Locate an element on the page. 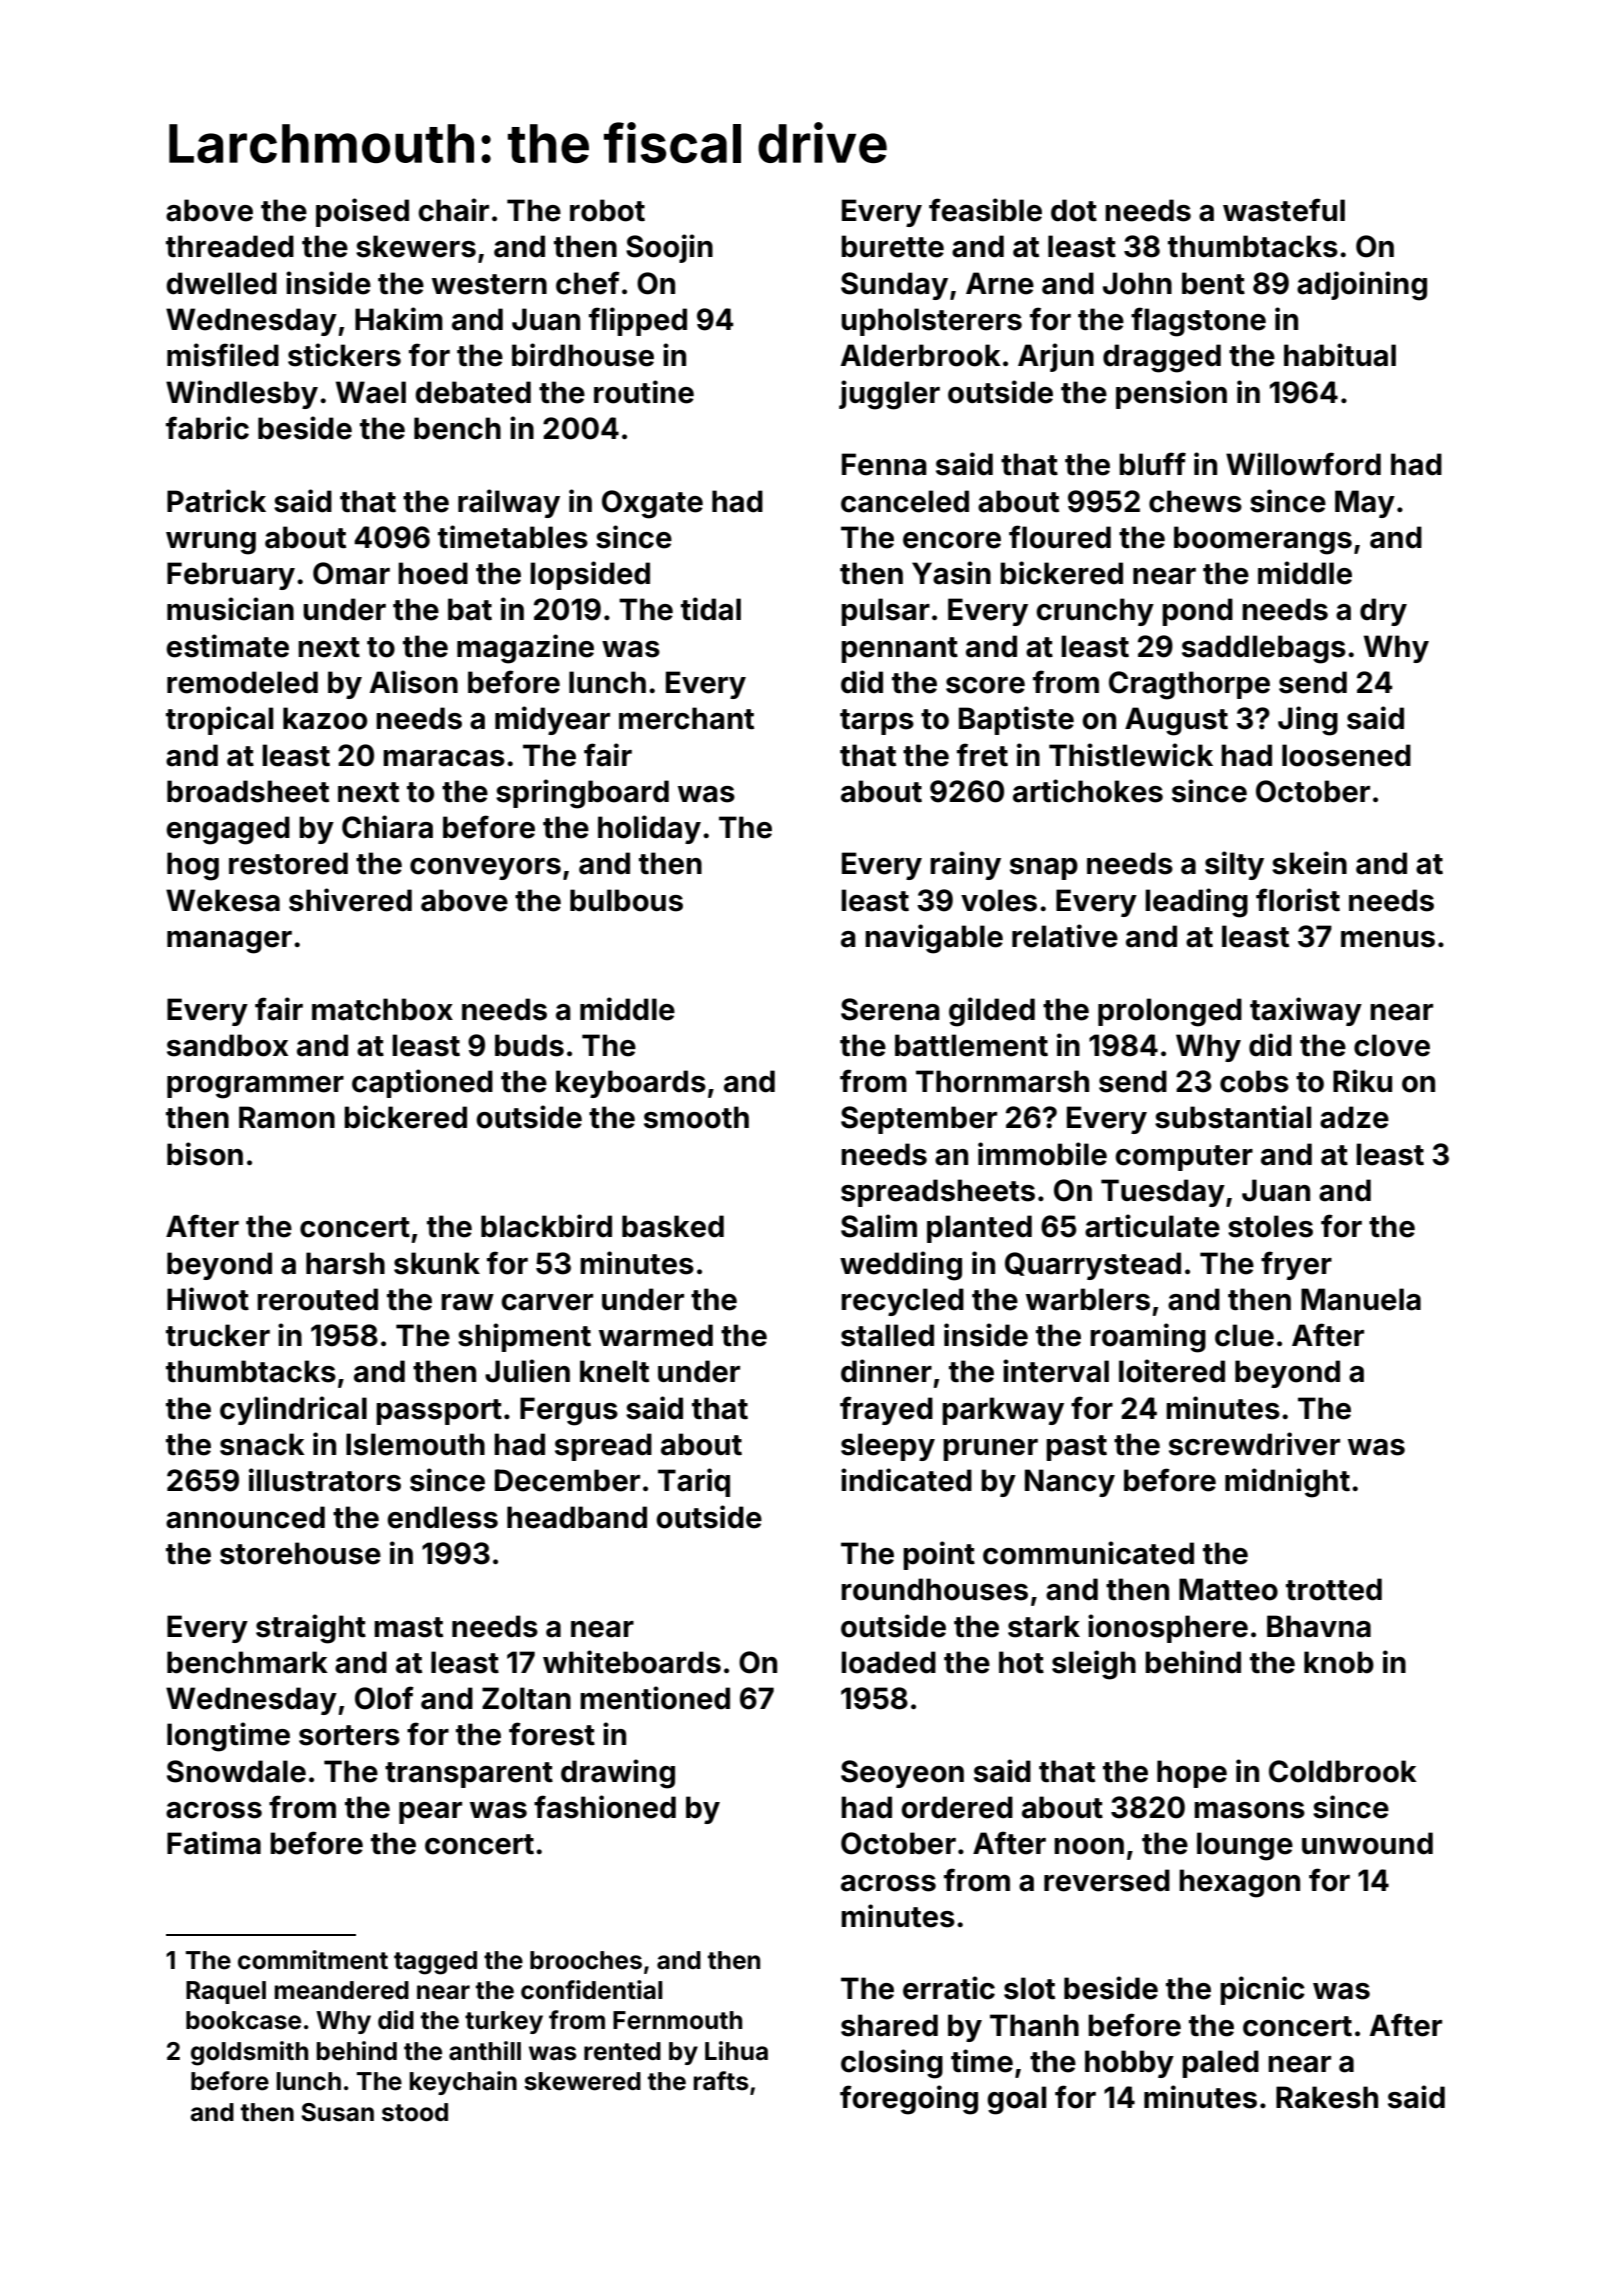 The width and height of the image is (1620, 2292). Zoltan is located at coordinates (526, 1698).
